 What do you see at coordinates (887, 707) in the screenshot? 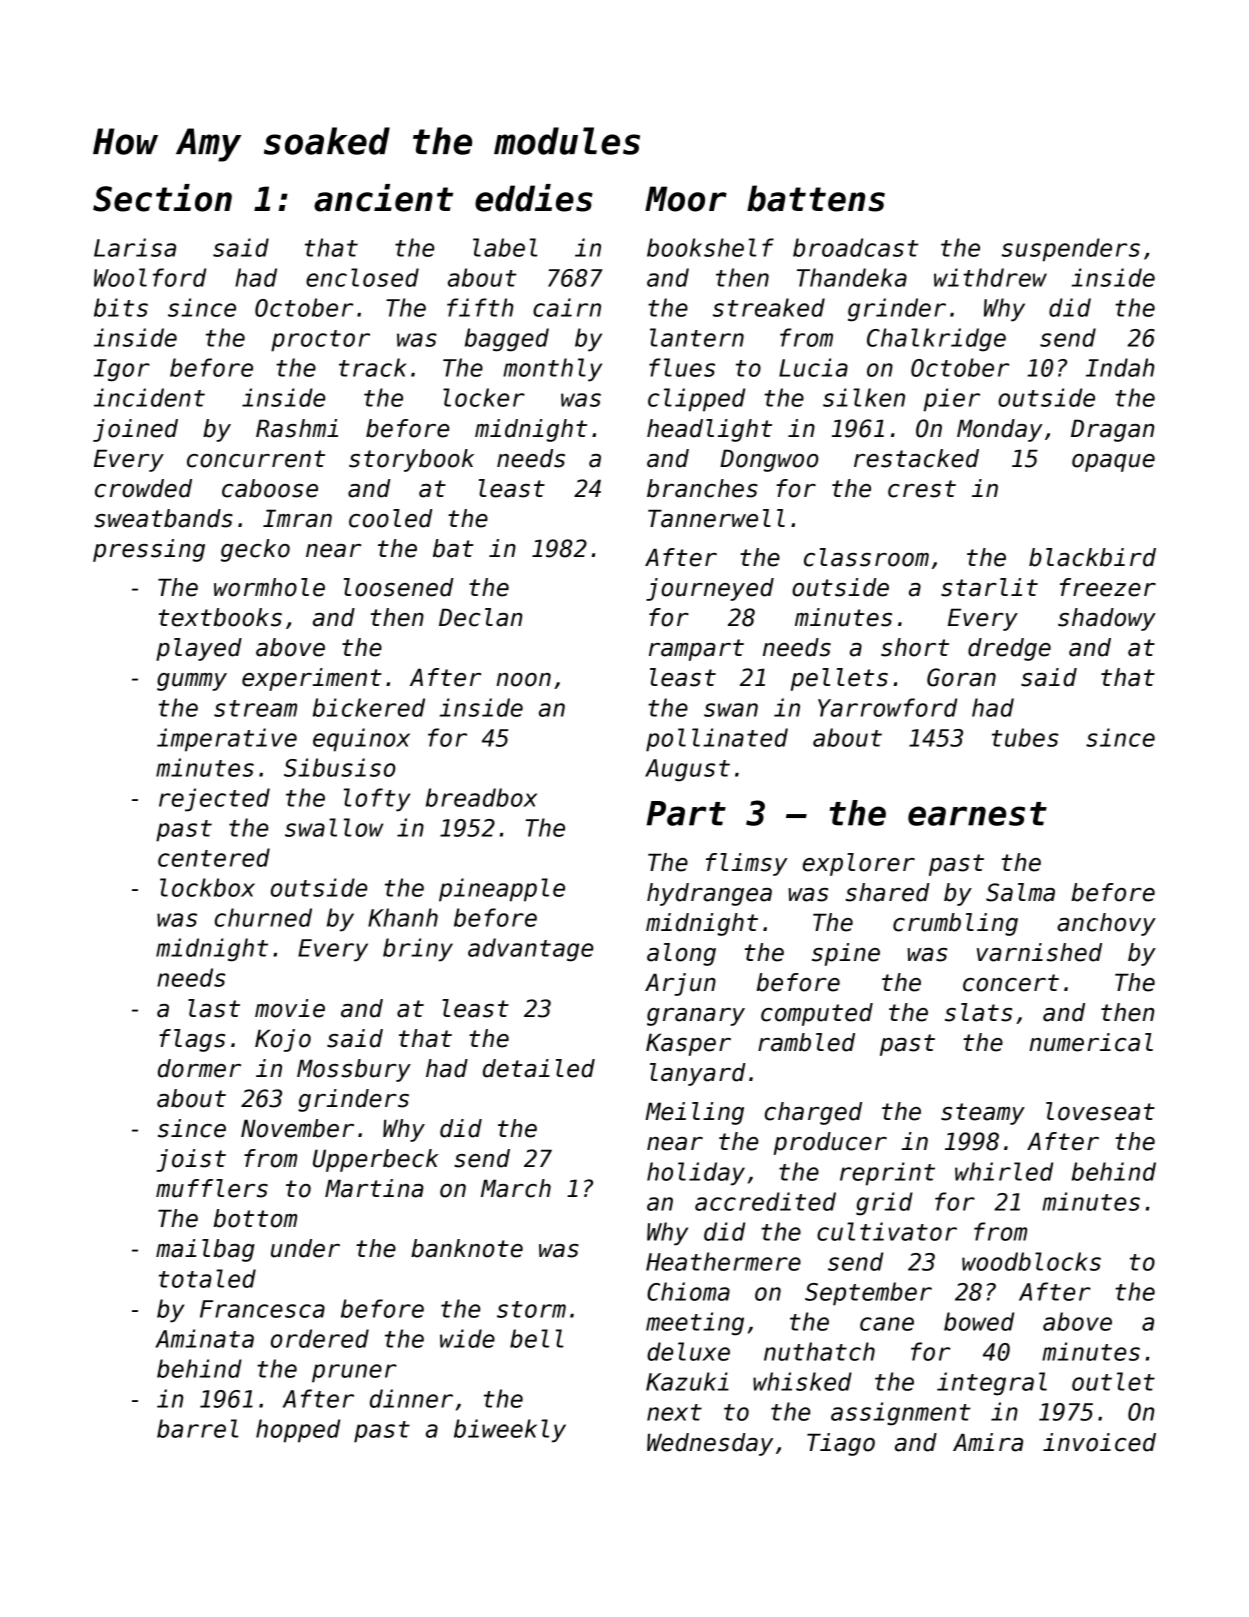
I see `Yarrowford` at bounding box center [887, 707].
